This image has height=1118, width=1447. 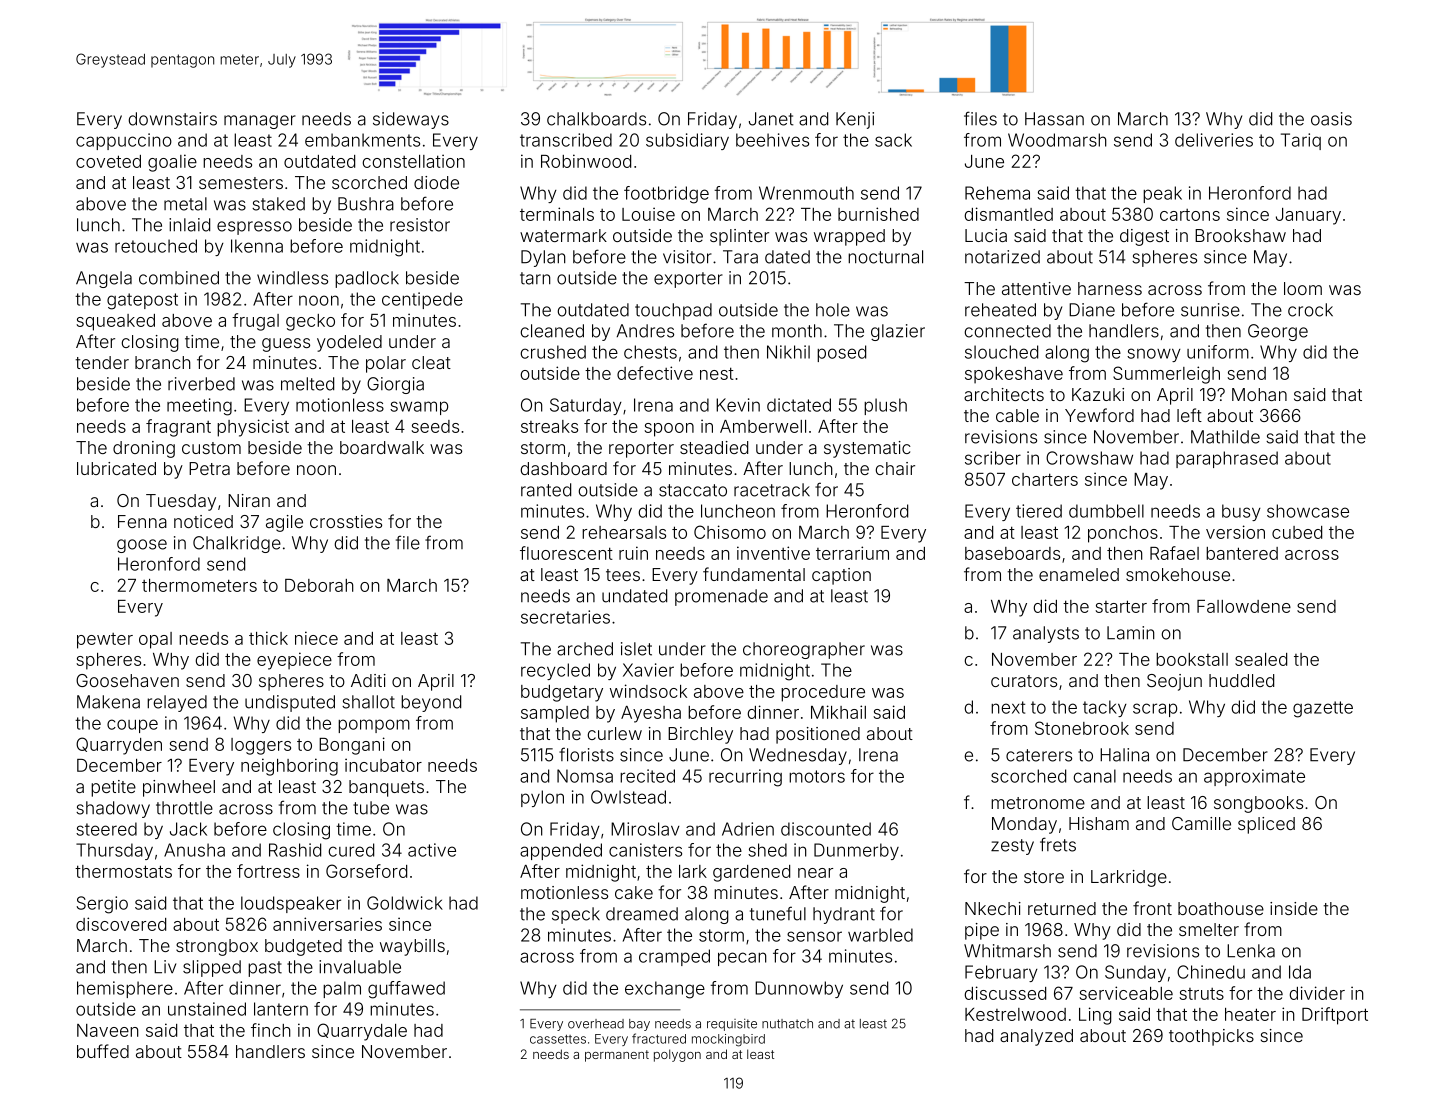 I want to click on Rashid, so click(x=295, y=850).
